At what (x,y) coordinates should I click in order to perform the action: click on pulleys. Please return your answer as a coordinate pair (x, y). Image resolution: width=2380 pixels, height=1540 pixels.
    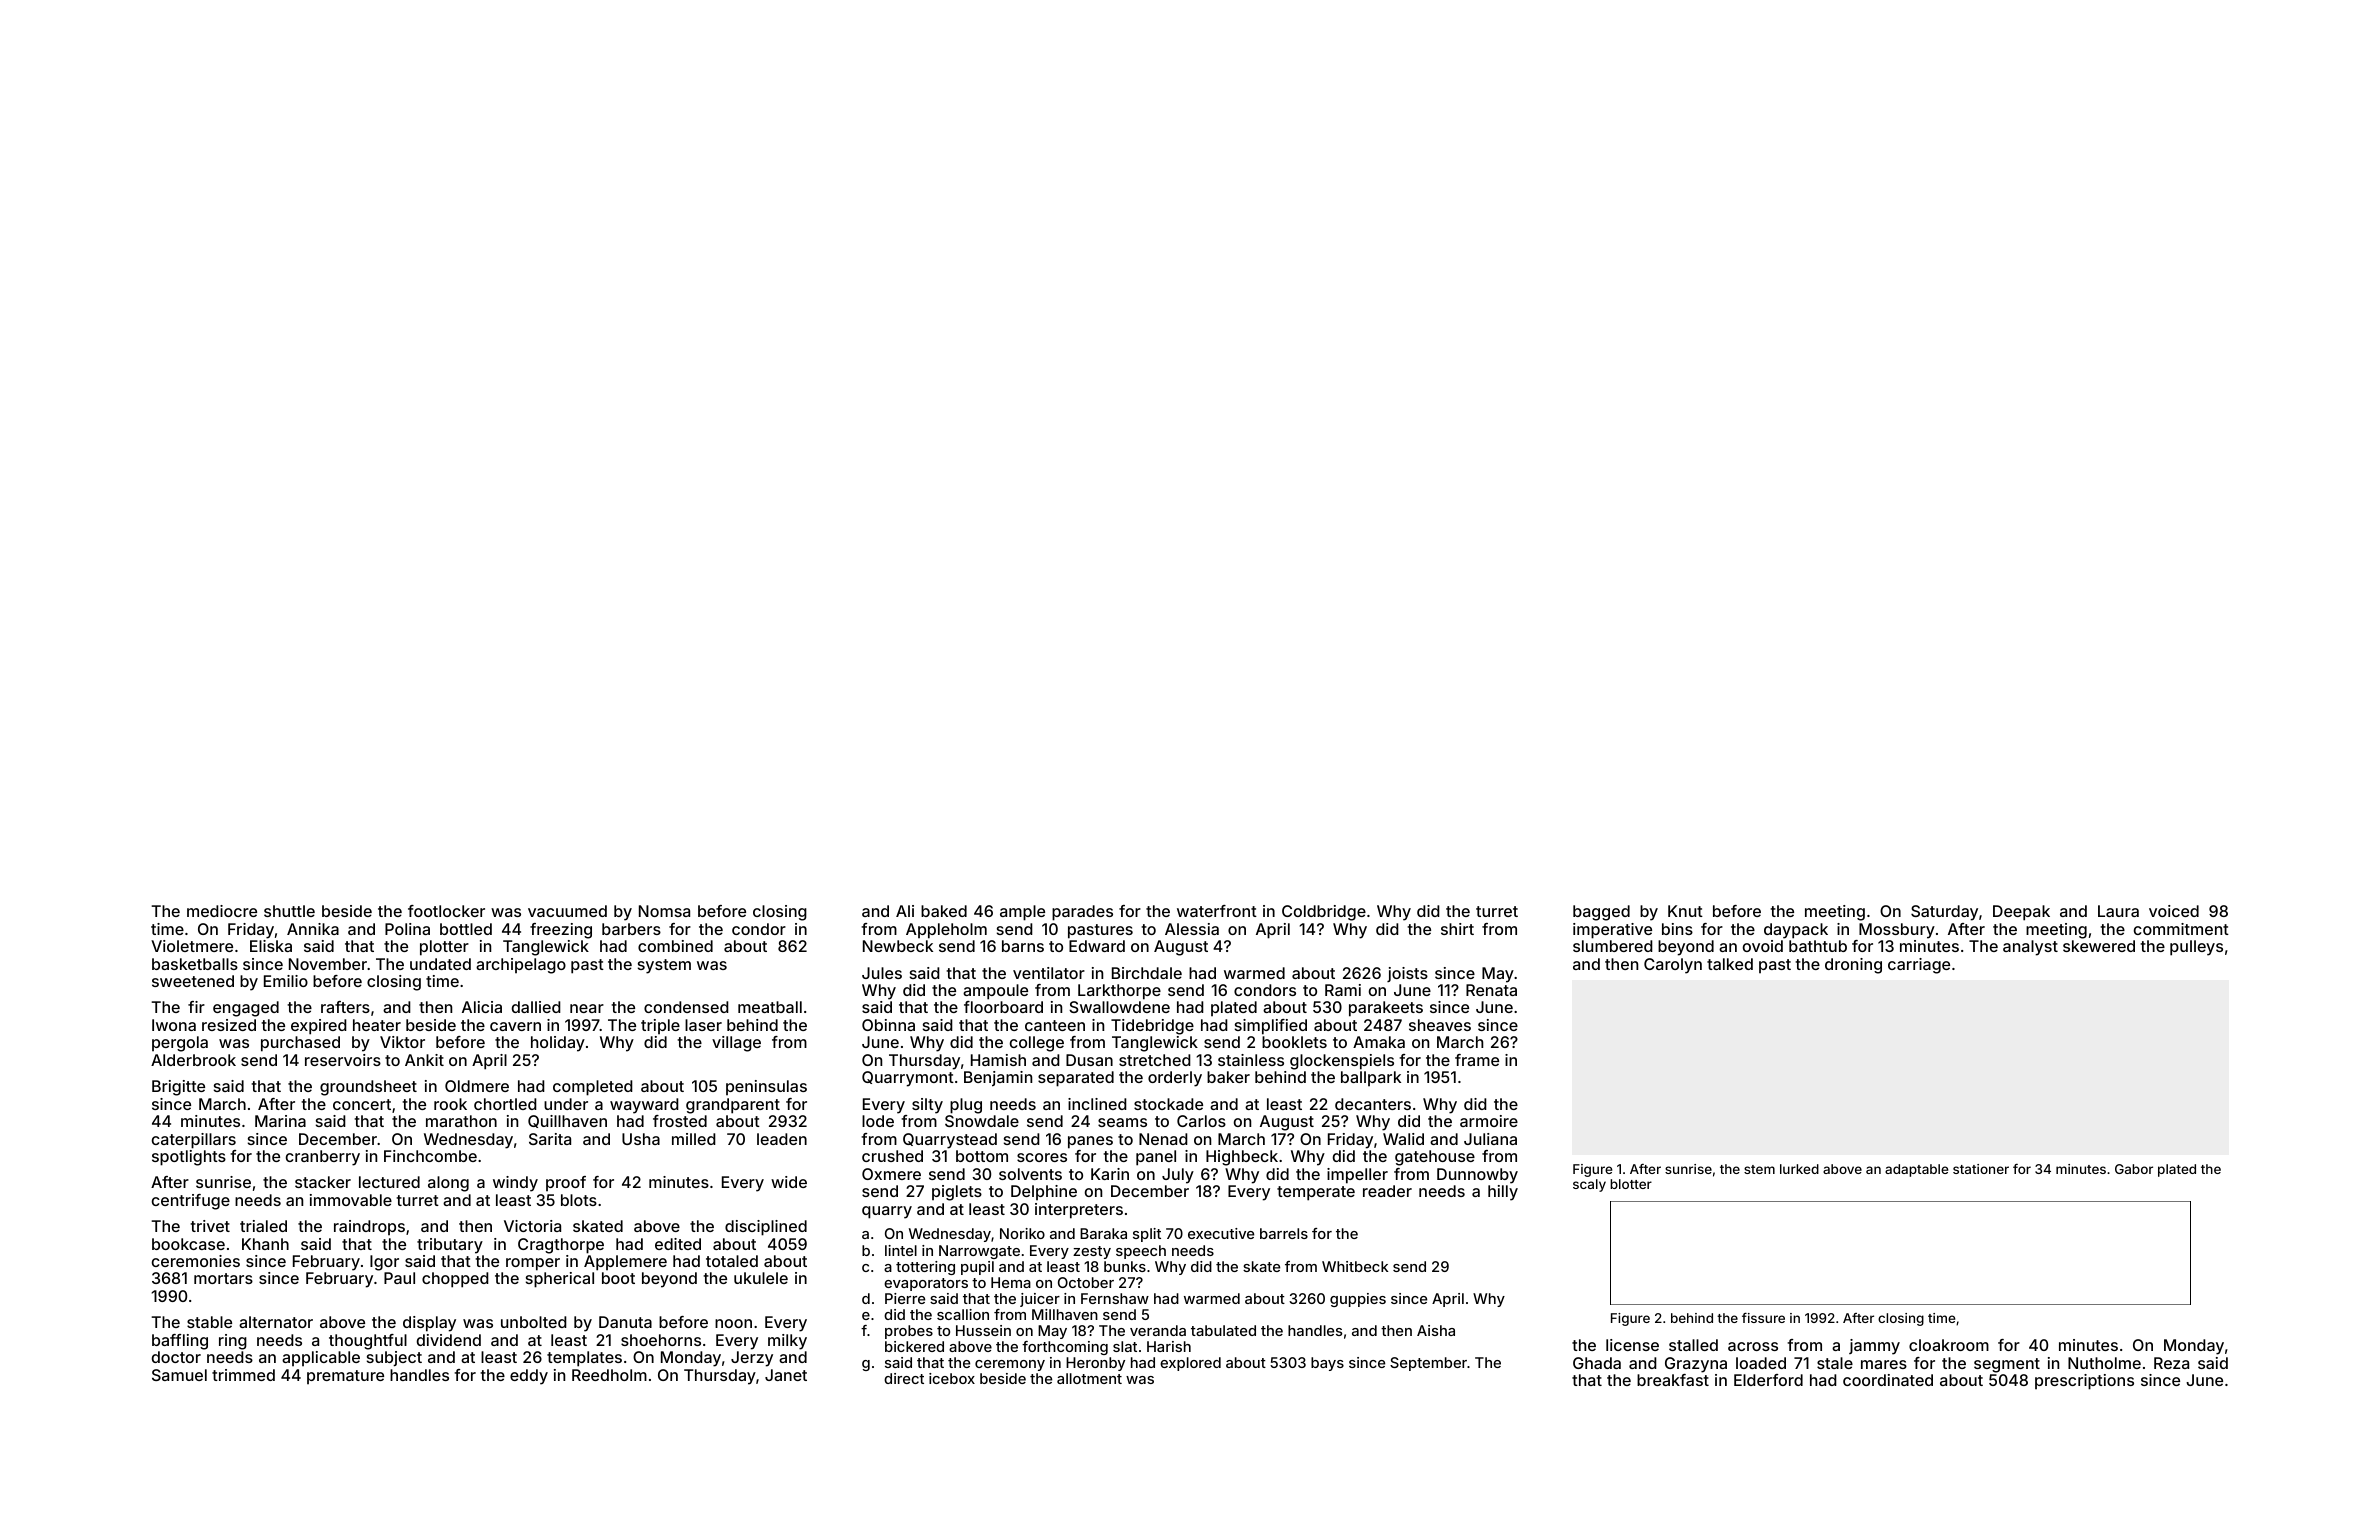
    Looking at the image, I should click on (2196, 948).
